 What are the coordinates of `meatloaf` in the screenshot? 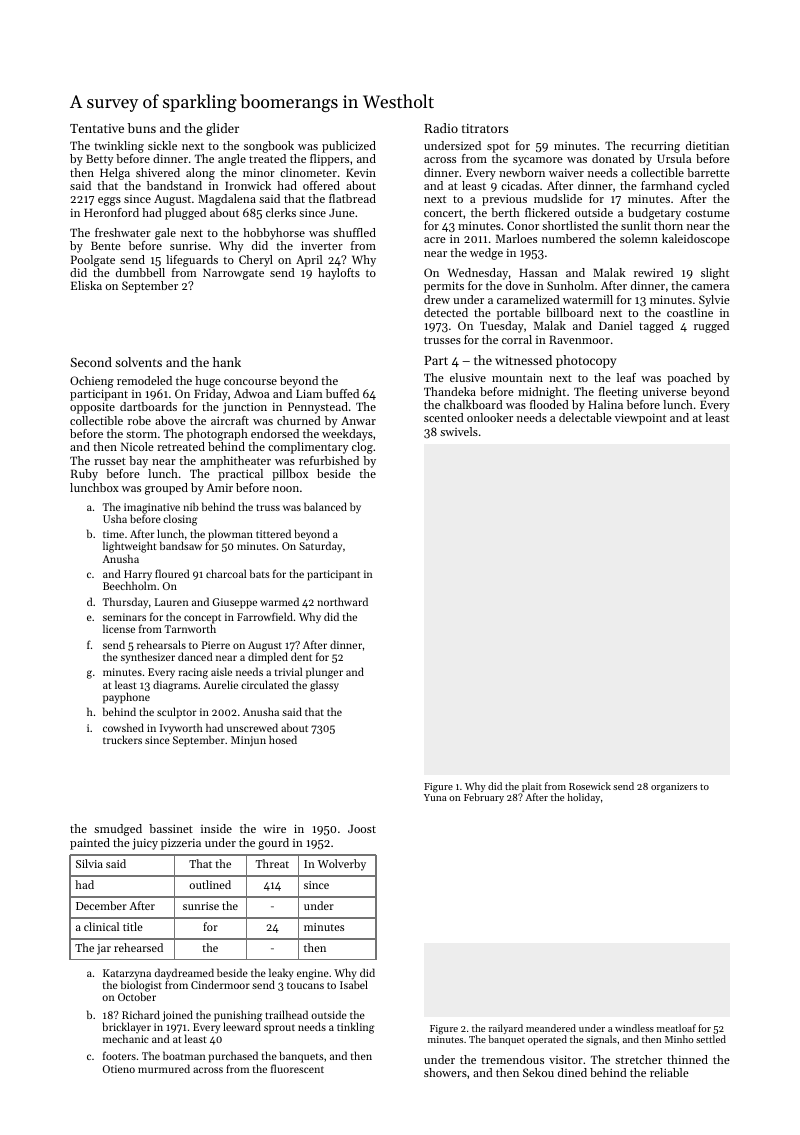 It's located at (676, 1028).
